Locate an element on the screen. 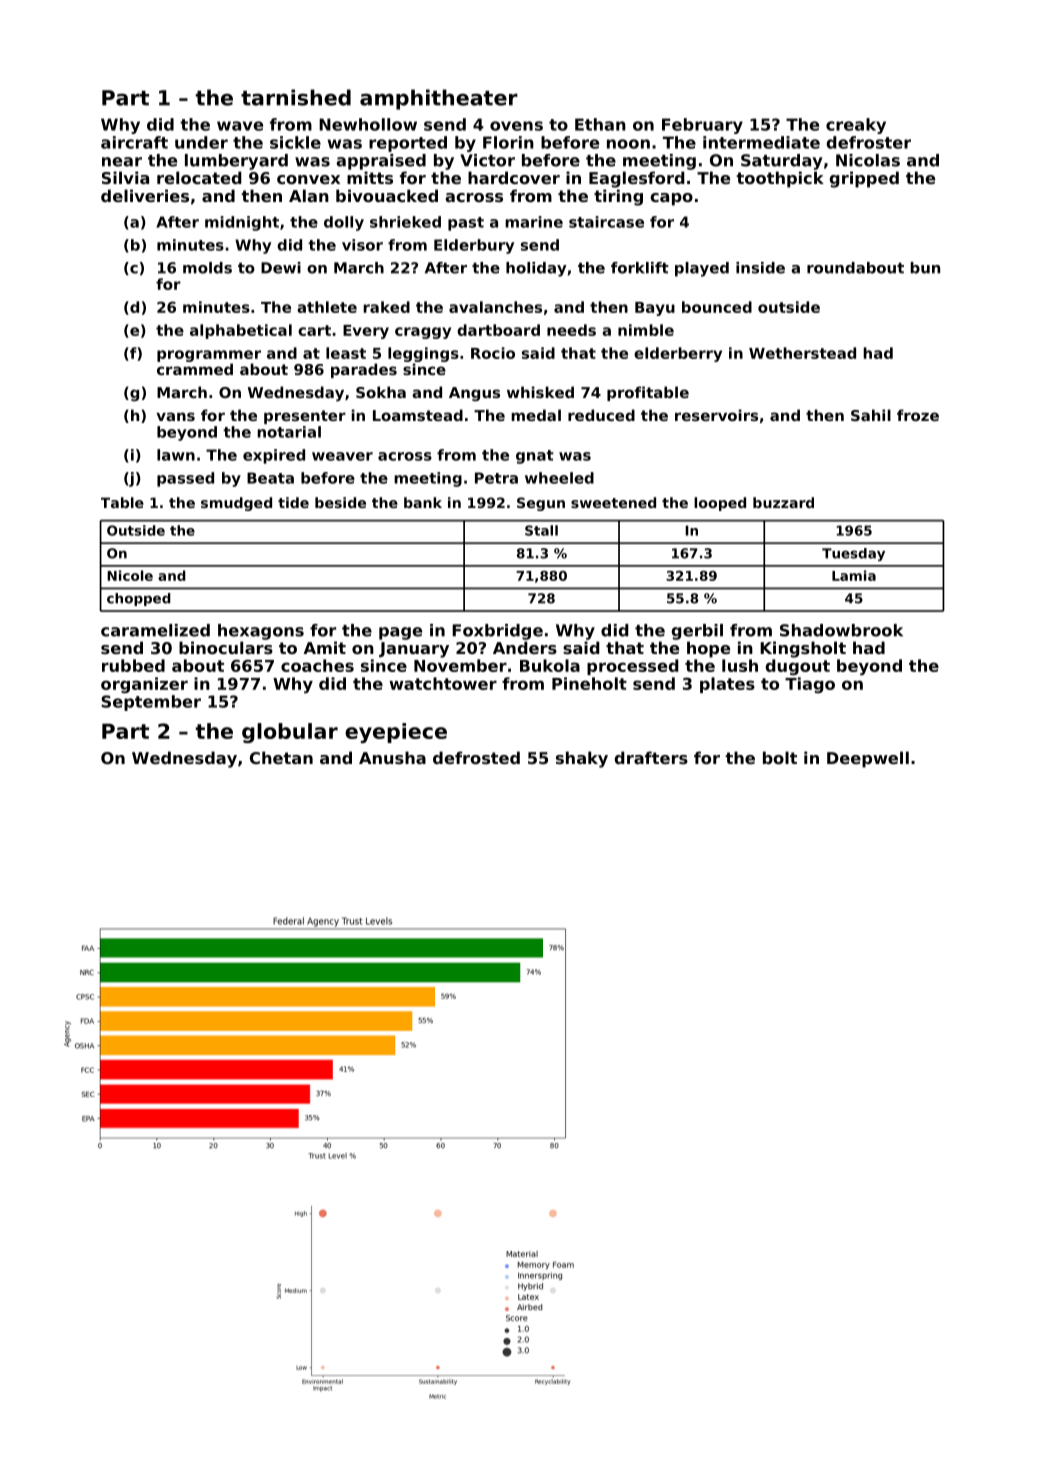  vans is located at coordinates (175, 416).
